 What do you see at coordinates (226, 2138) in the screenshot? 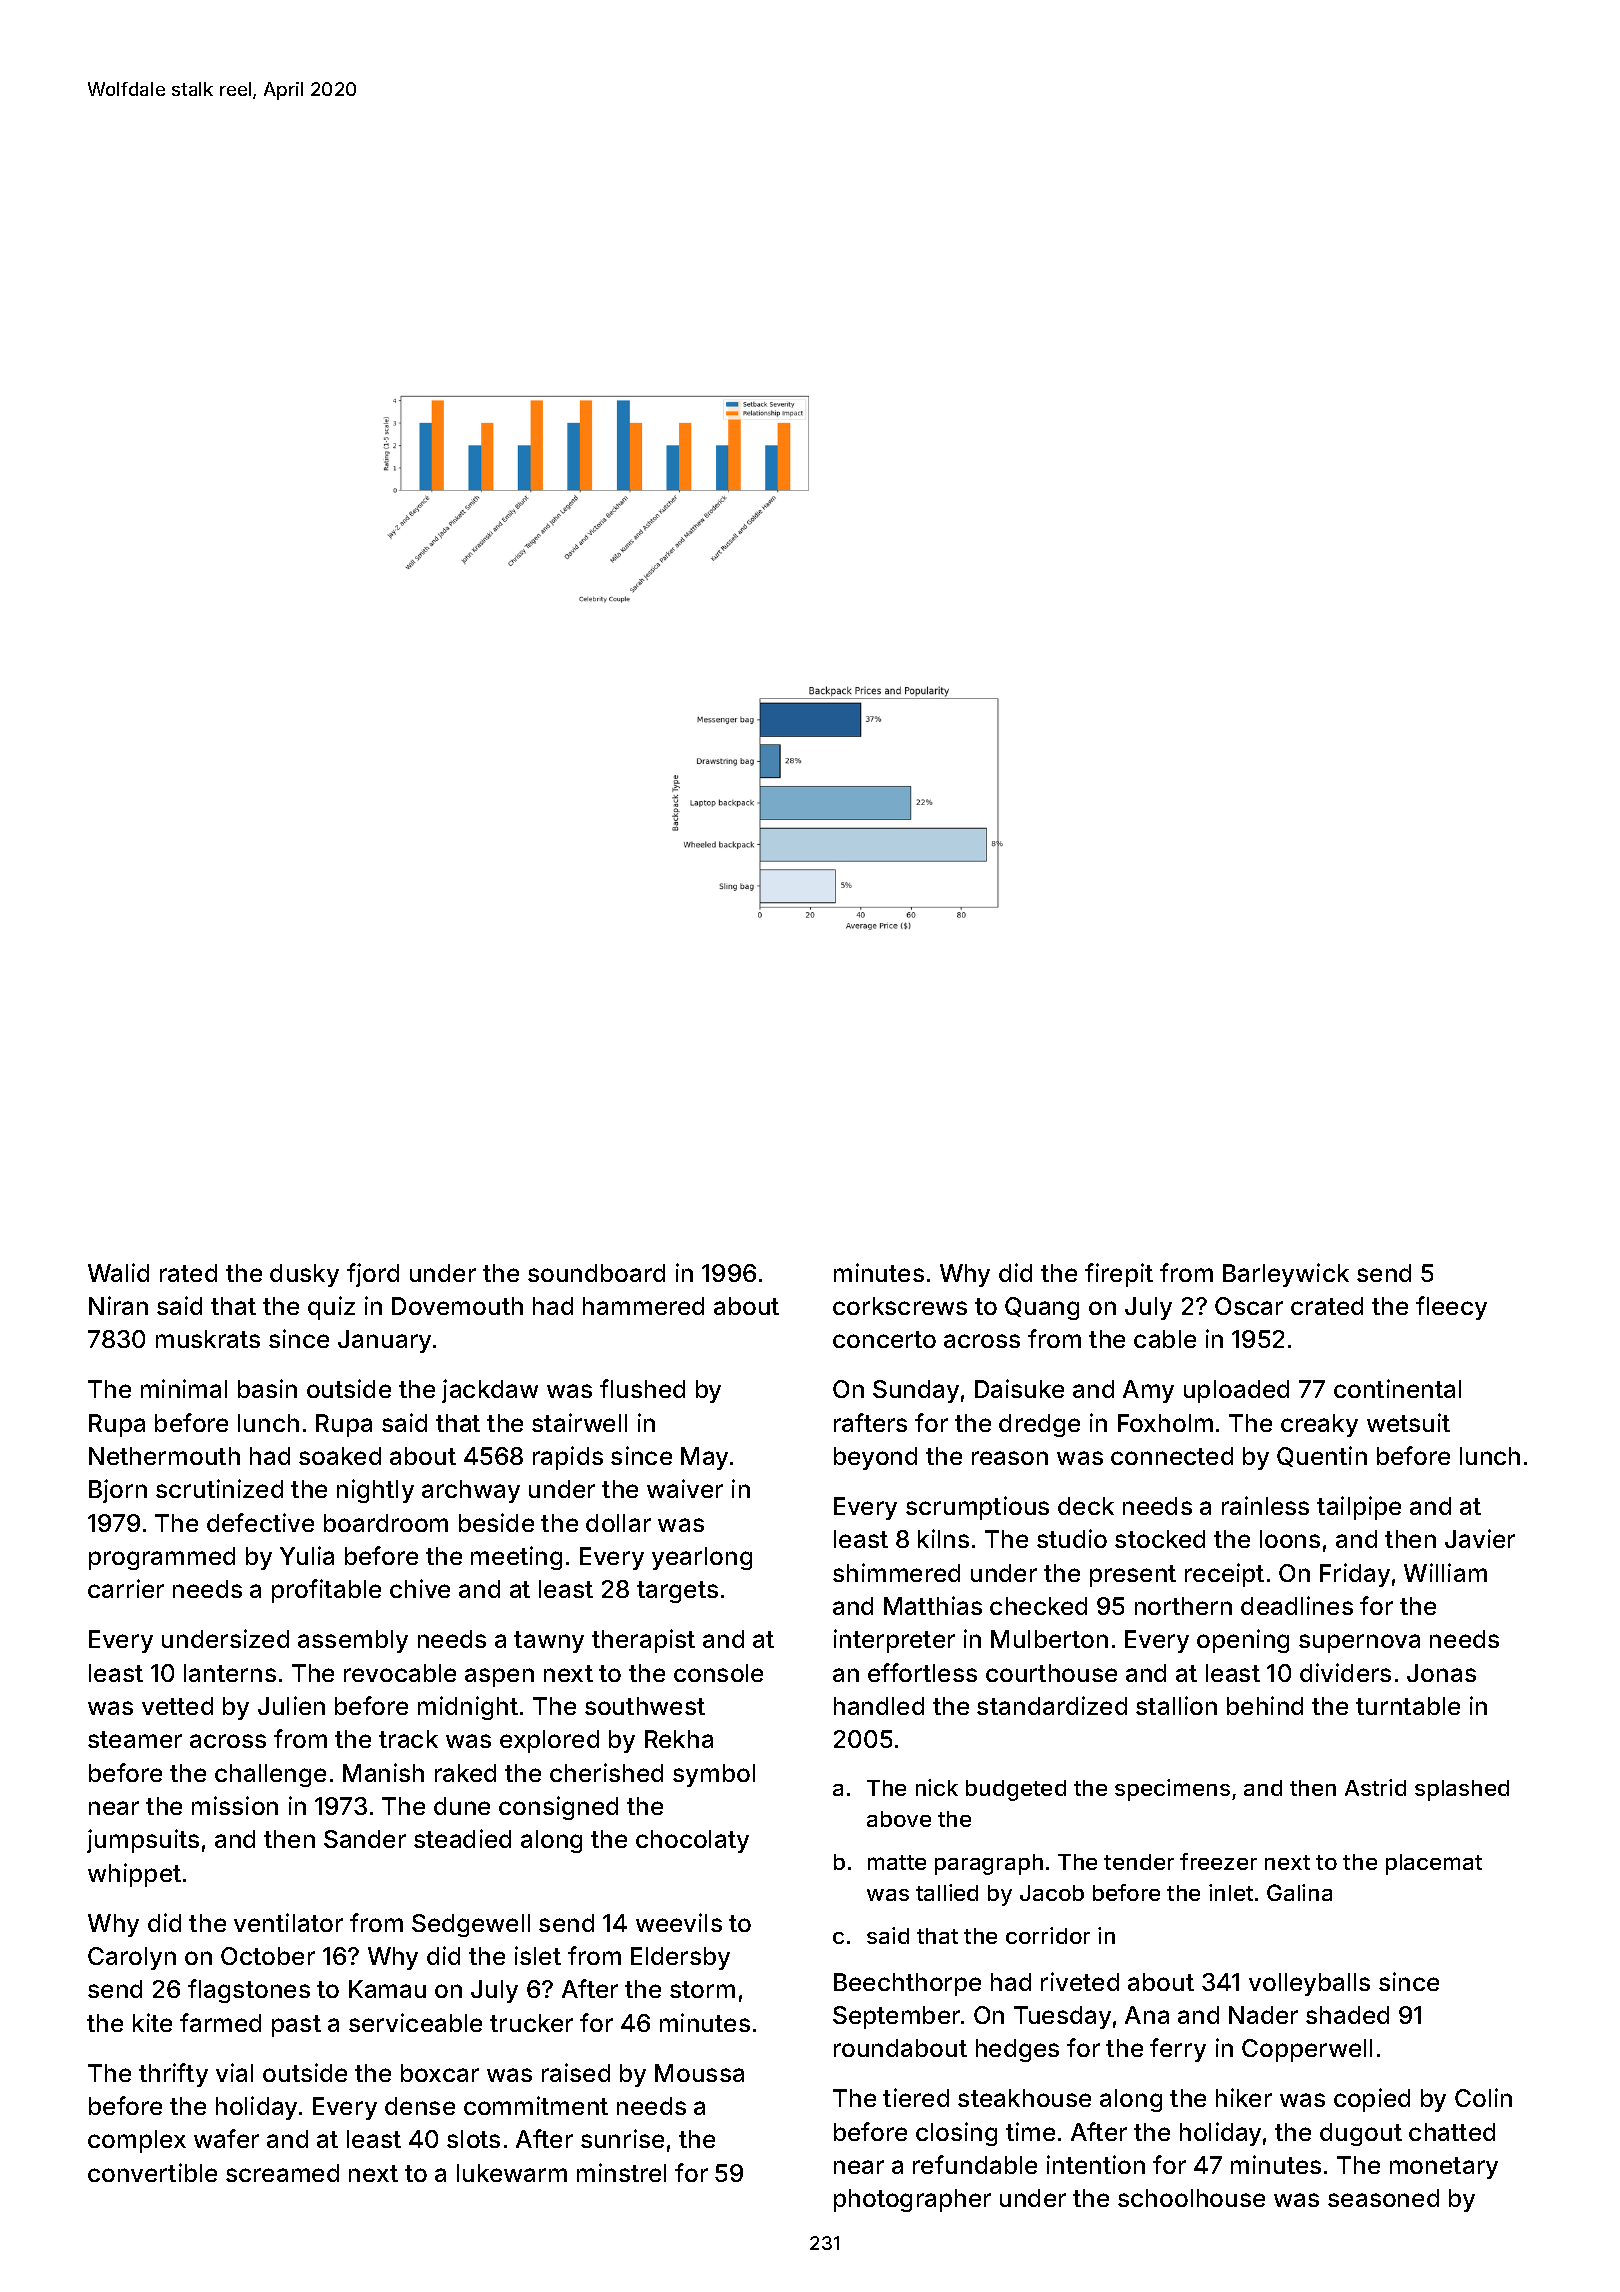
I see `wafer` at bounding box center [226, 2138].
